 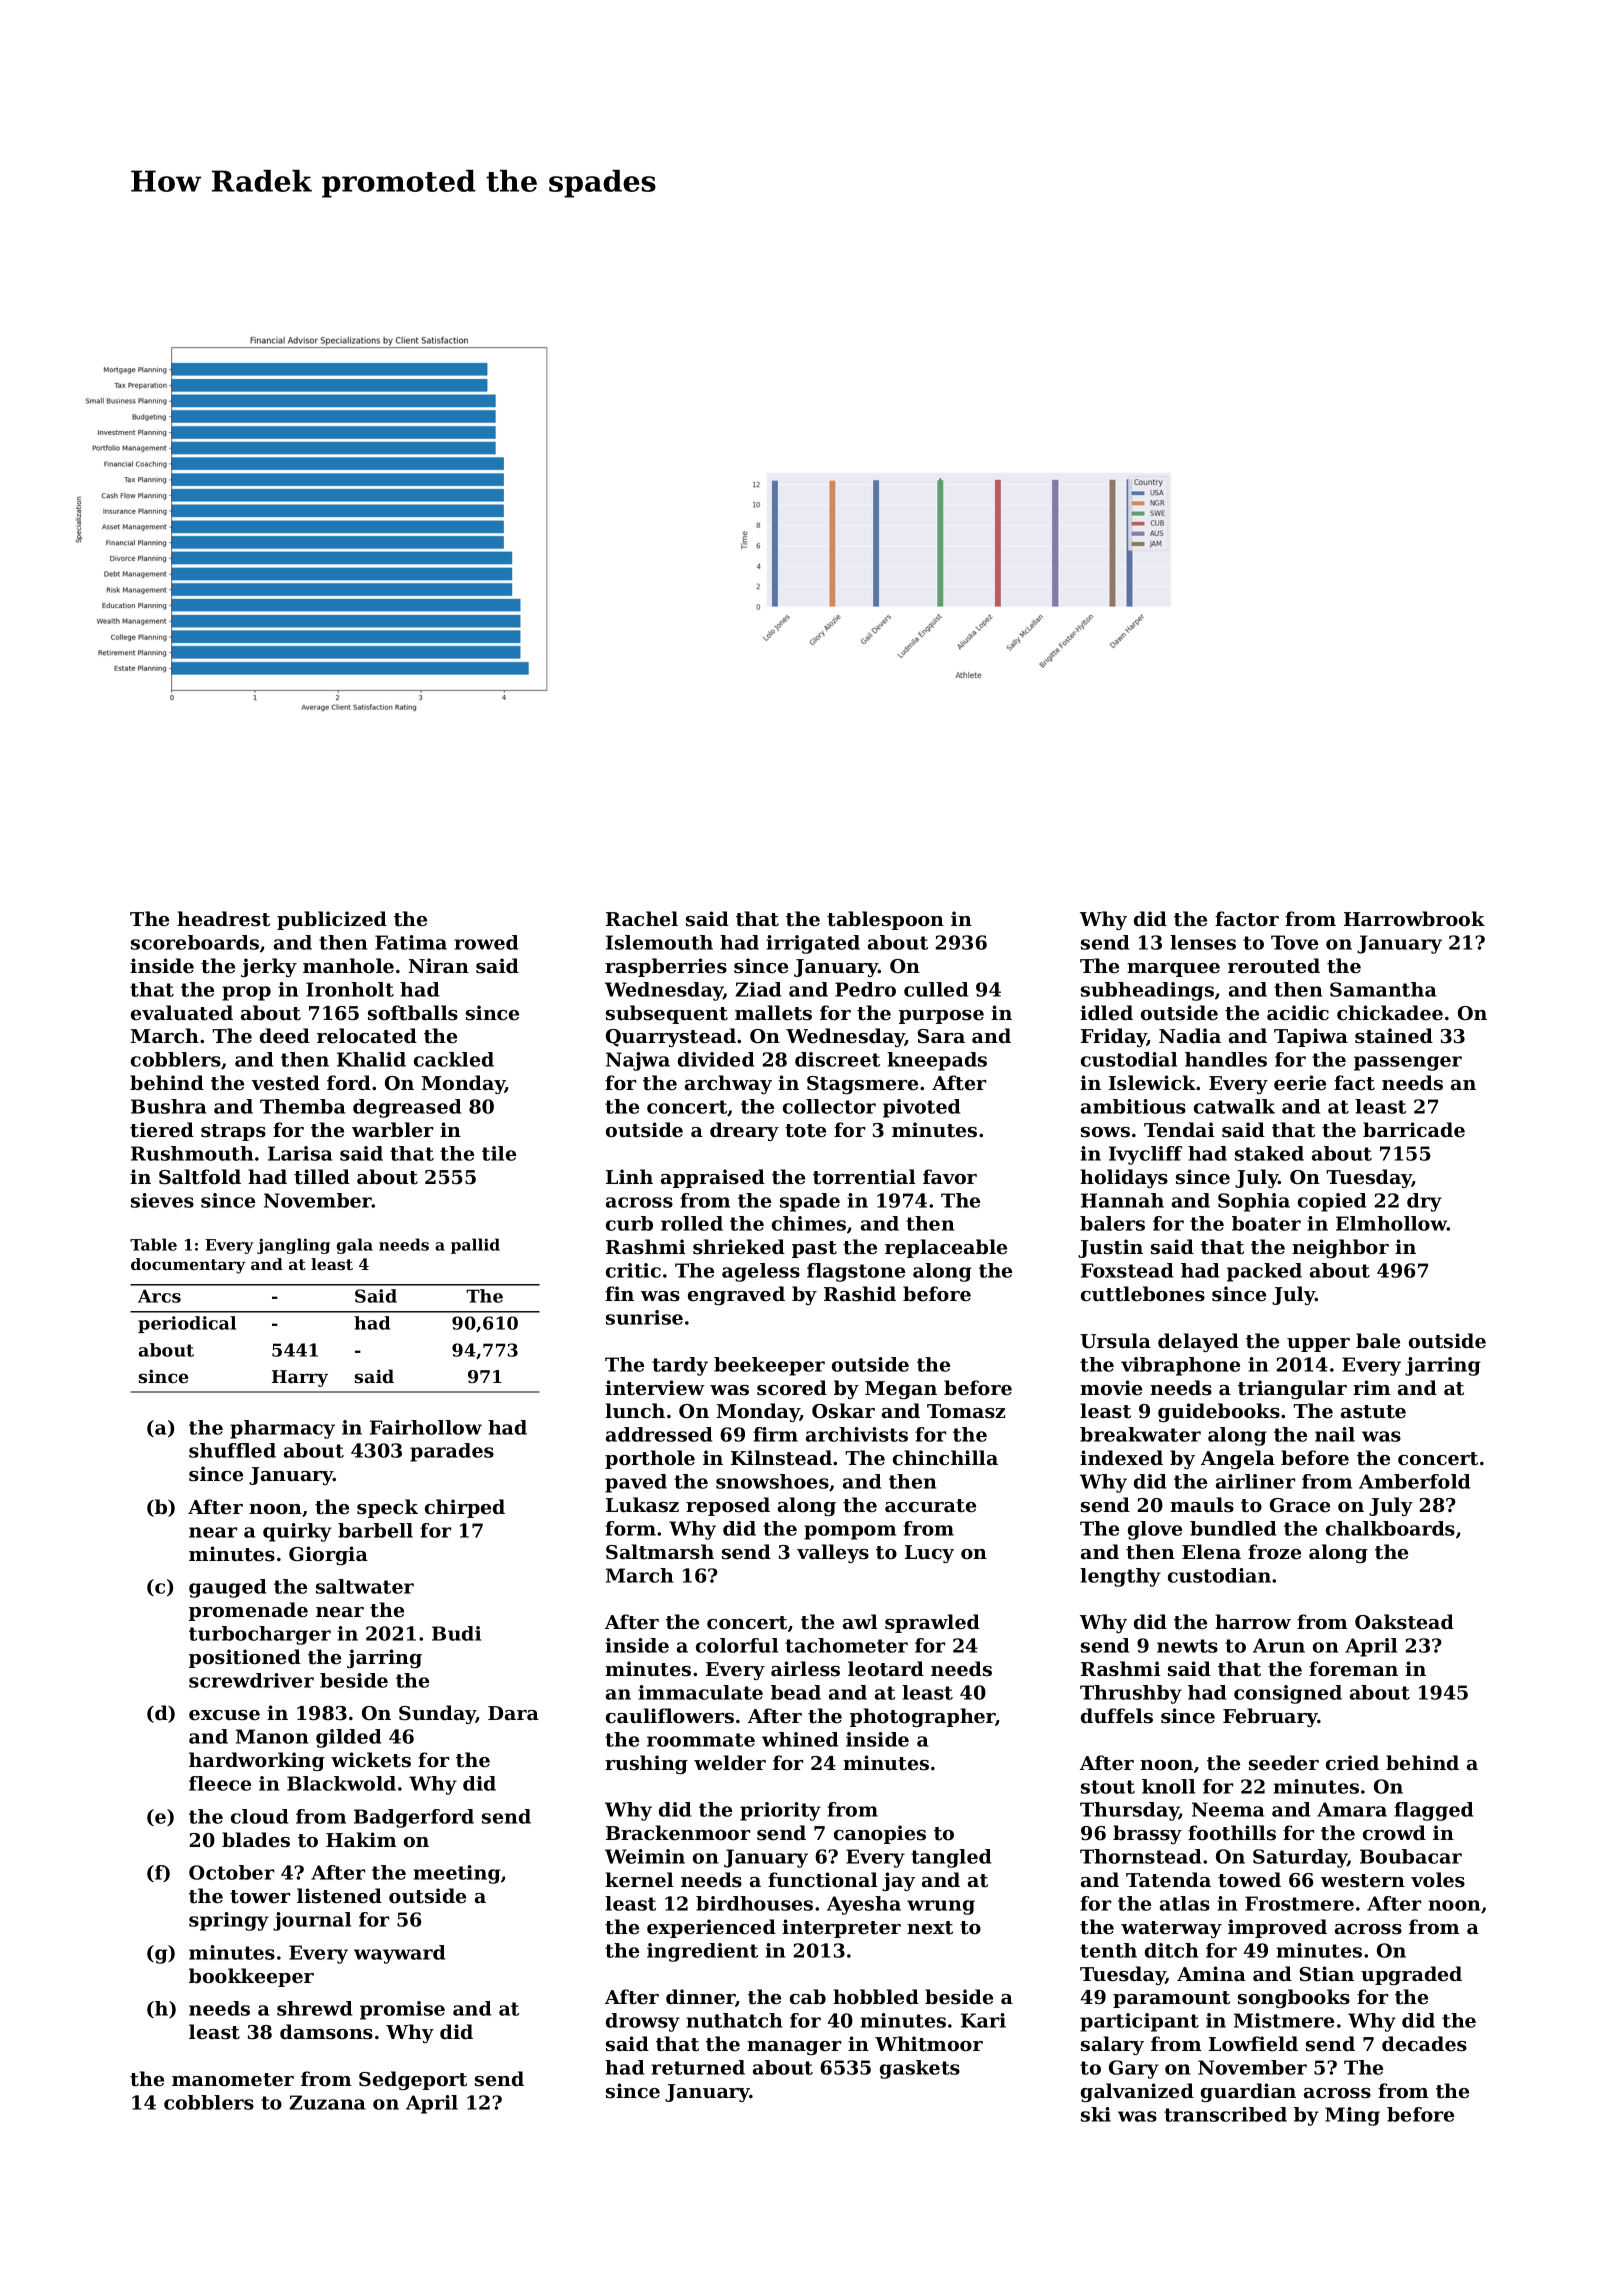 I want to click on ski, so click(x=1096, y=2114).
